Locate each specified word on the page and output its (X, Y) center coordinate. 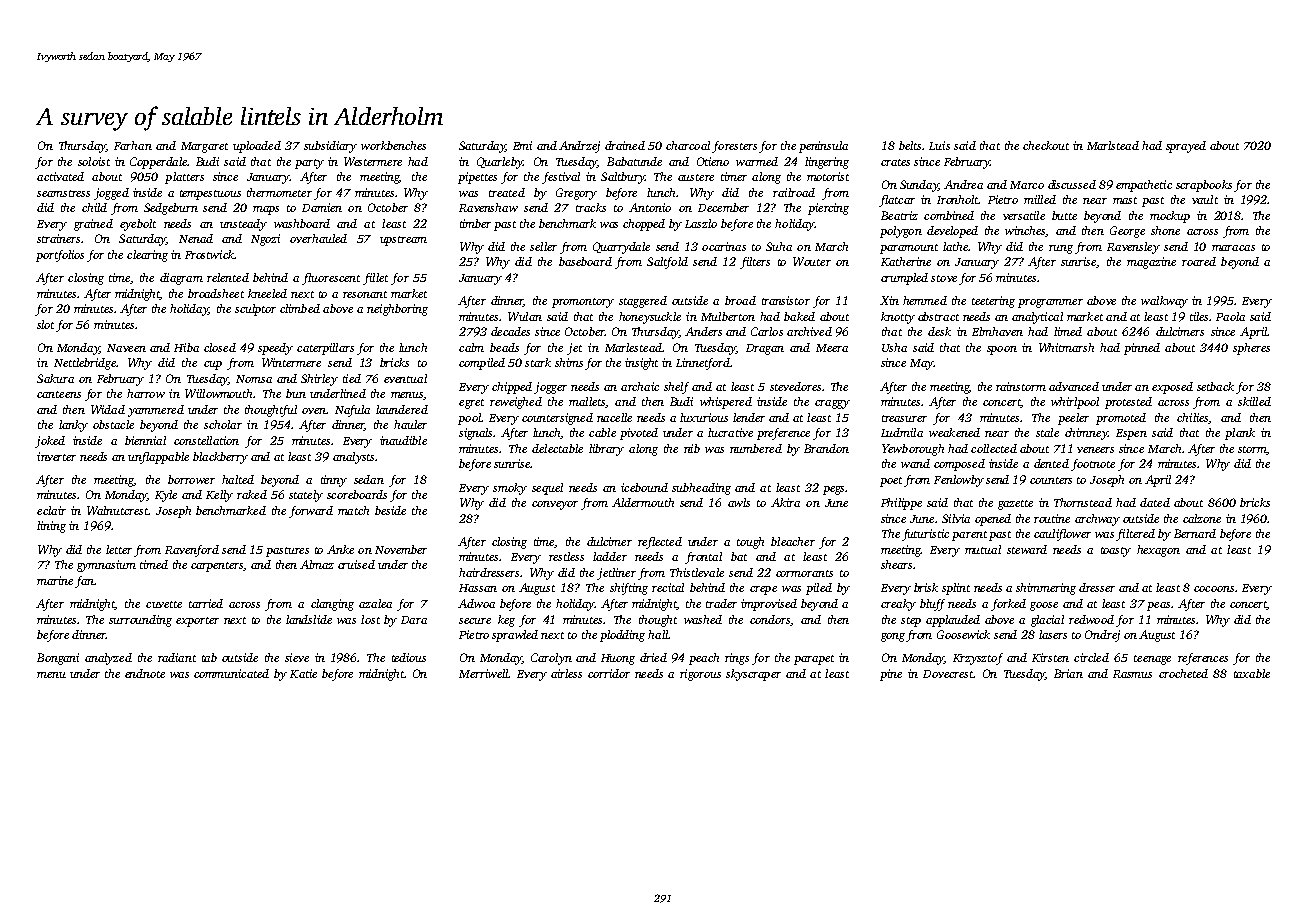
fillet (375, 279)
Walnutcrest (117, 510)
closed (220, 347)
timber (475, 223)
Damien (322, 207)
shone (1165, 230)
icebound (644, 487)
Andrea (963, 184)
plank (1240, 434)
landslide (309, 619)
